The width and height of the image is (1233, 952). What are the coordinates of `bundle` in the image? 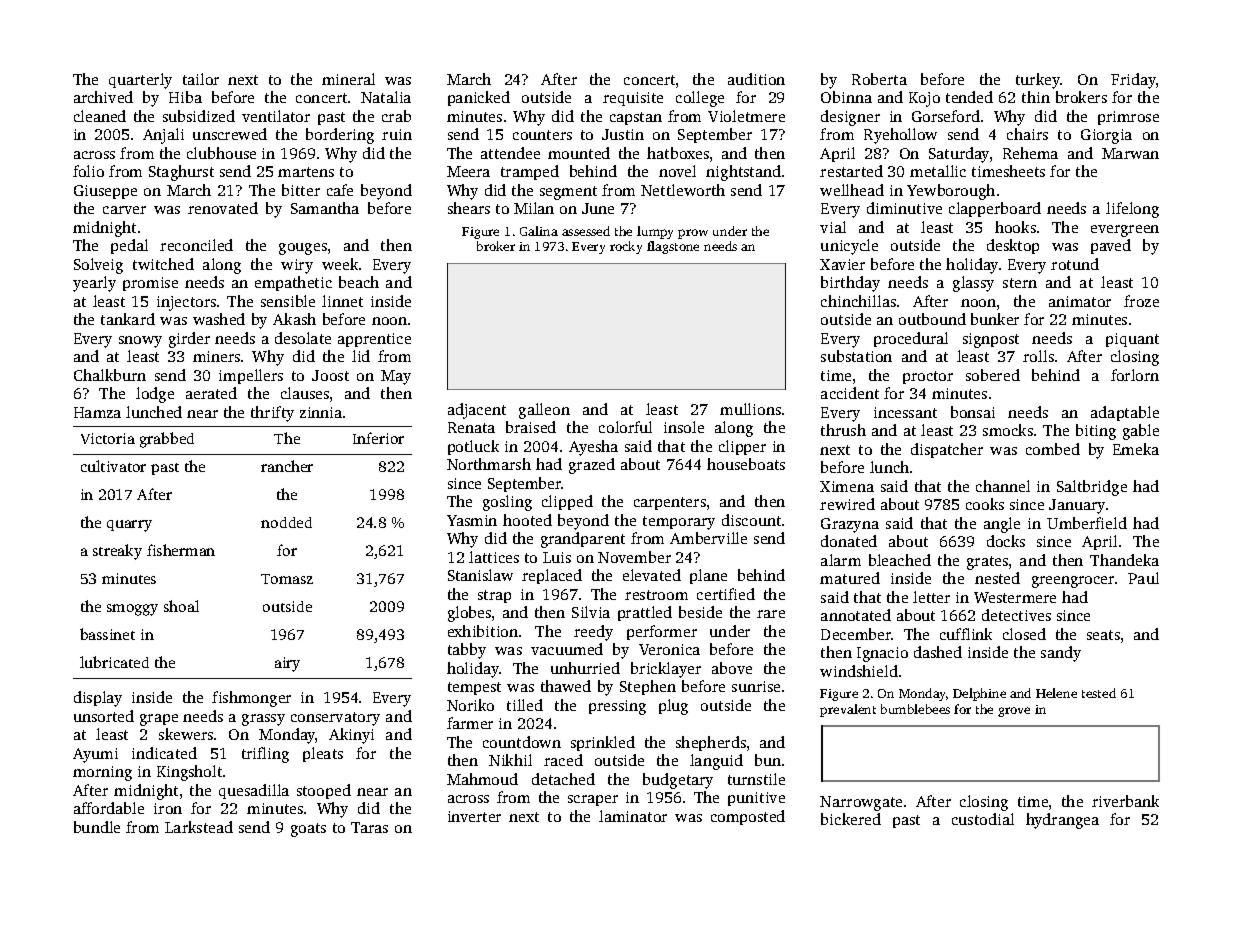 It's located at (97, 827).
